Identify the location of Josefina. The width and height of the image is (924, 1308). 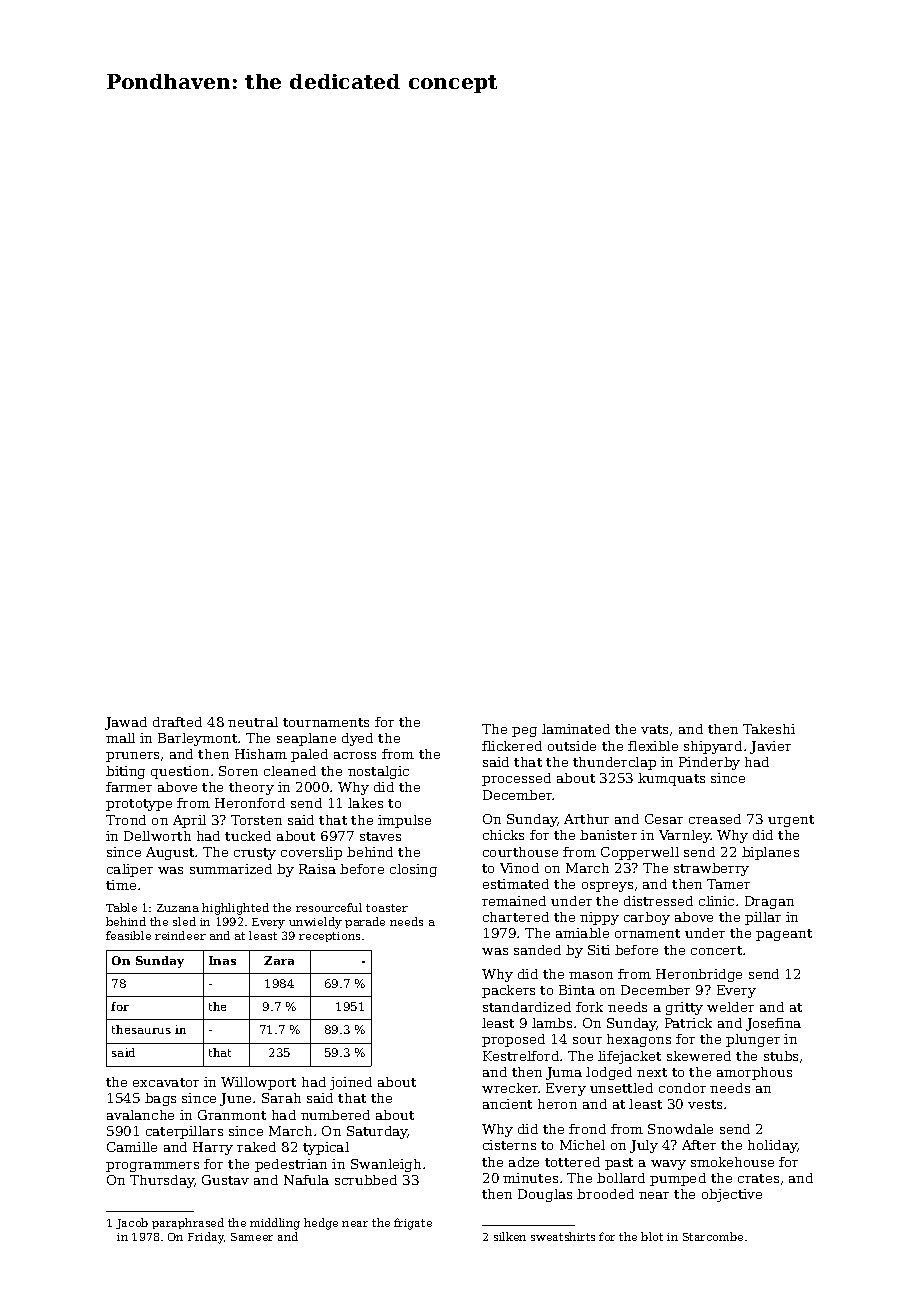
(773, 1024).
